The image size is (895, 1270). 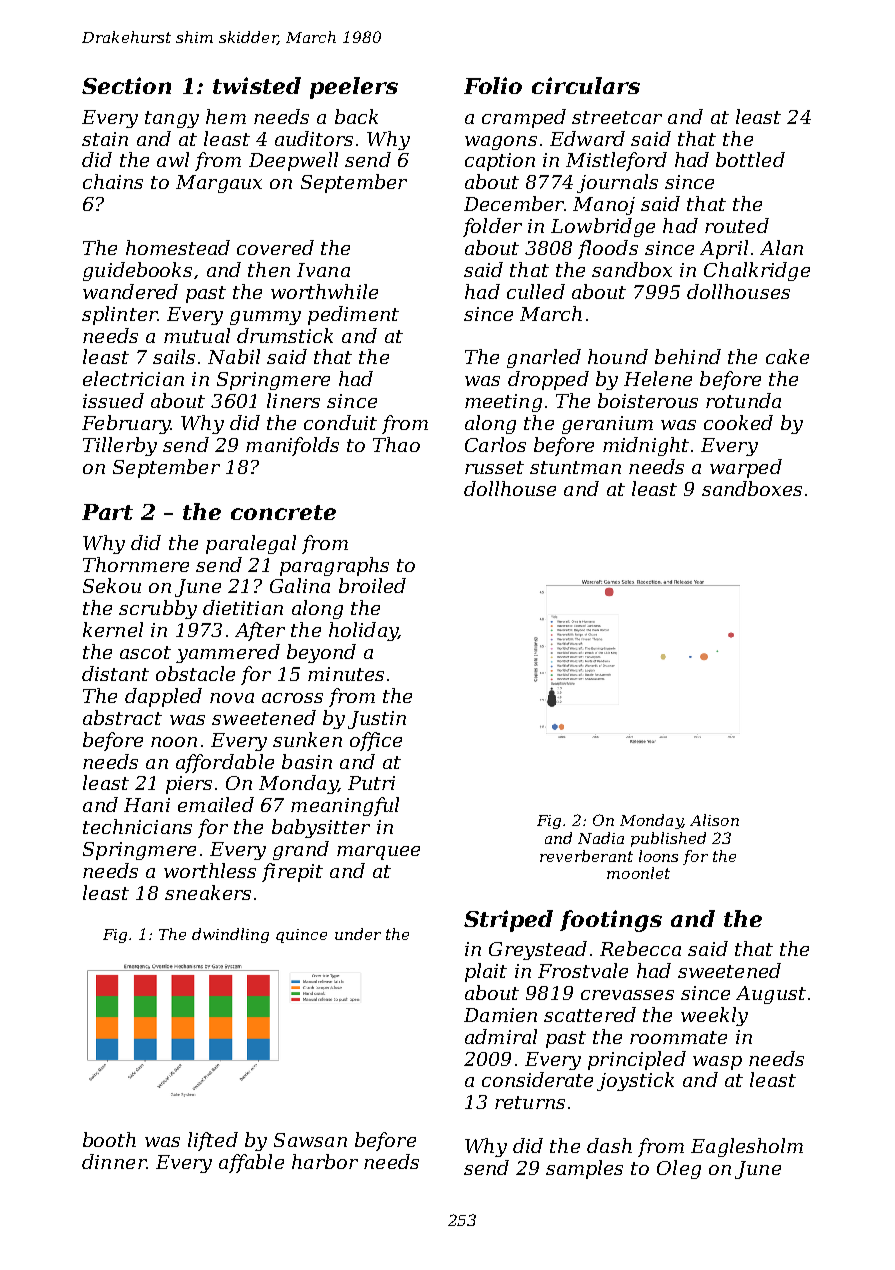 I want to click on then, so click(x=269, y=269).
